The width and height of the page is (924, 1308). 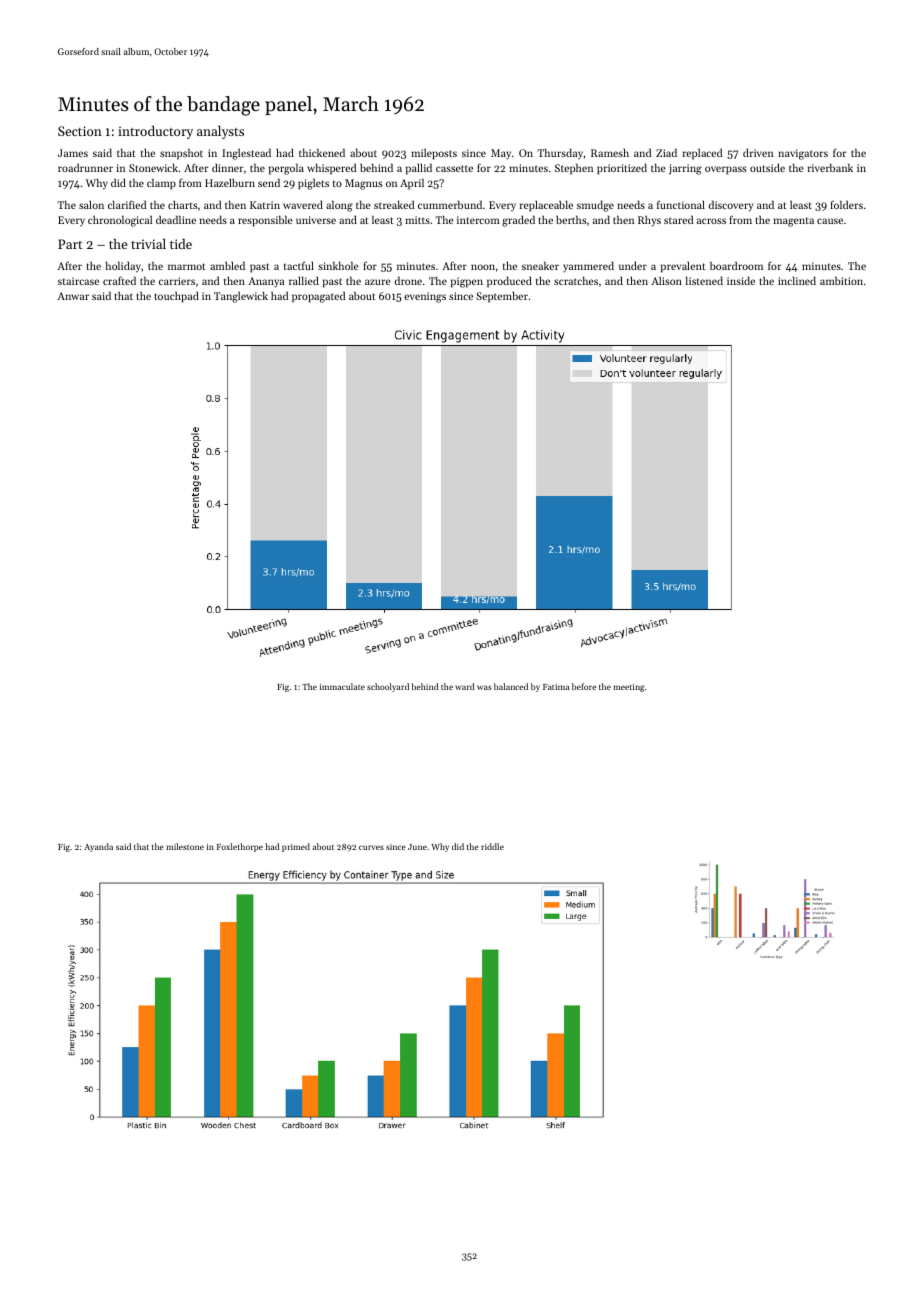 What do you see at coordinates (342, 686) in the page?
I see `immaculate` at bounding box center [342, 686].
